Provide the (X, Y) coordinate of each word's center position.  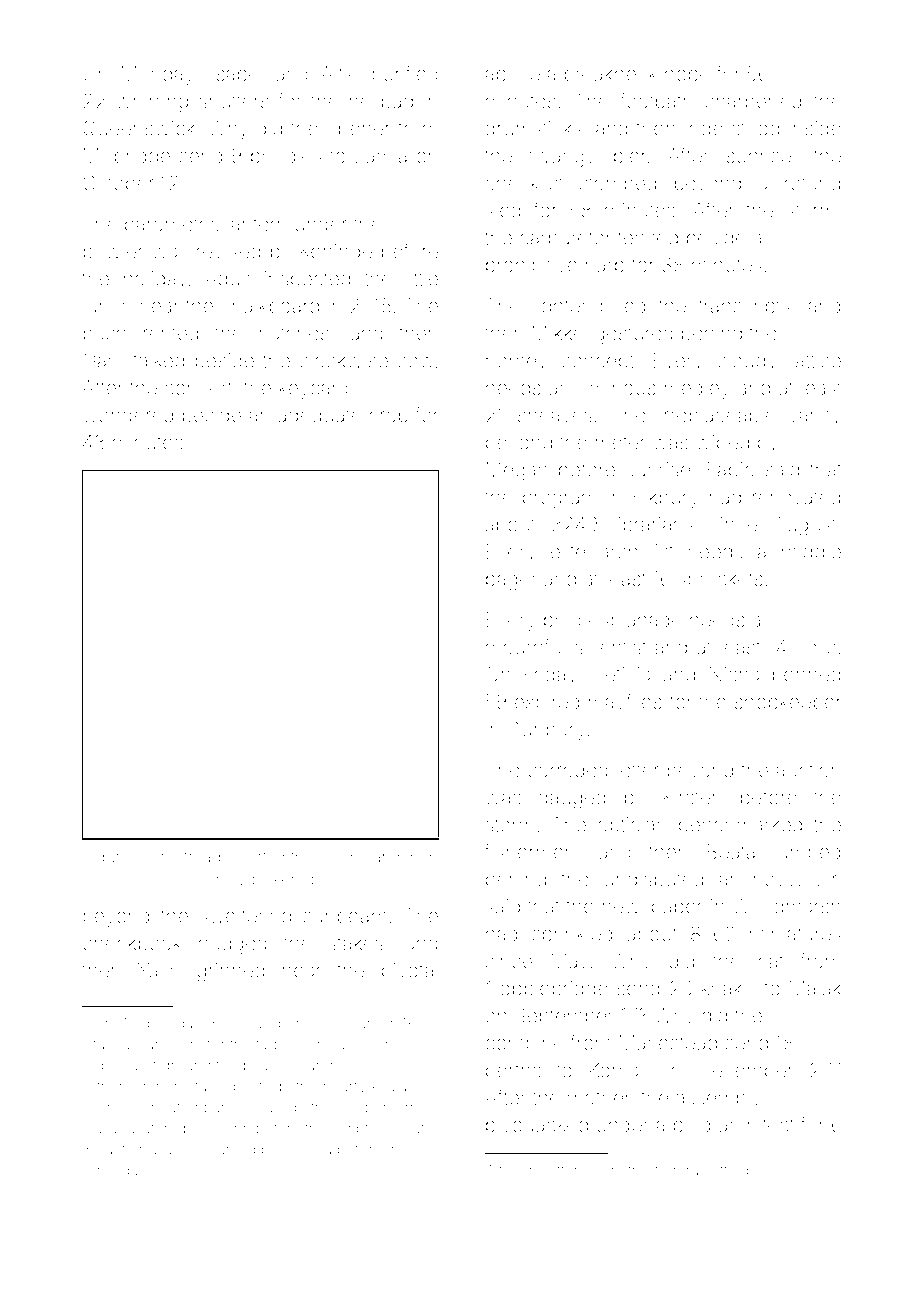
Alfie (340, 73)
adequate (319, 417)
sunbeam (345, 916)
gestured (634, 335)
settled (726, 1170)
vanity (815, 417)
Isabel (237, 74)
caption (121, 1150)
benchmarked (740, 824)
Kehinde (336, 251)
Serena (307, 1149)
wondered (128, 415)
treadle (209, 857)
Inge (704, 130)
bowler (113, 251)
